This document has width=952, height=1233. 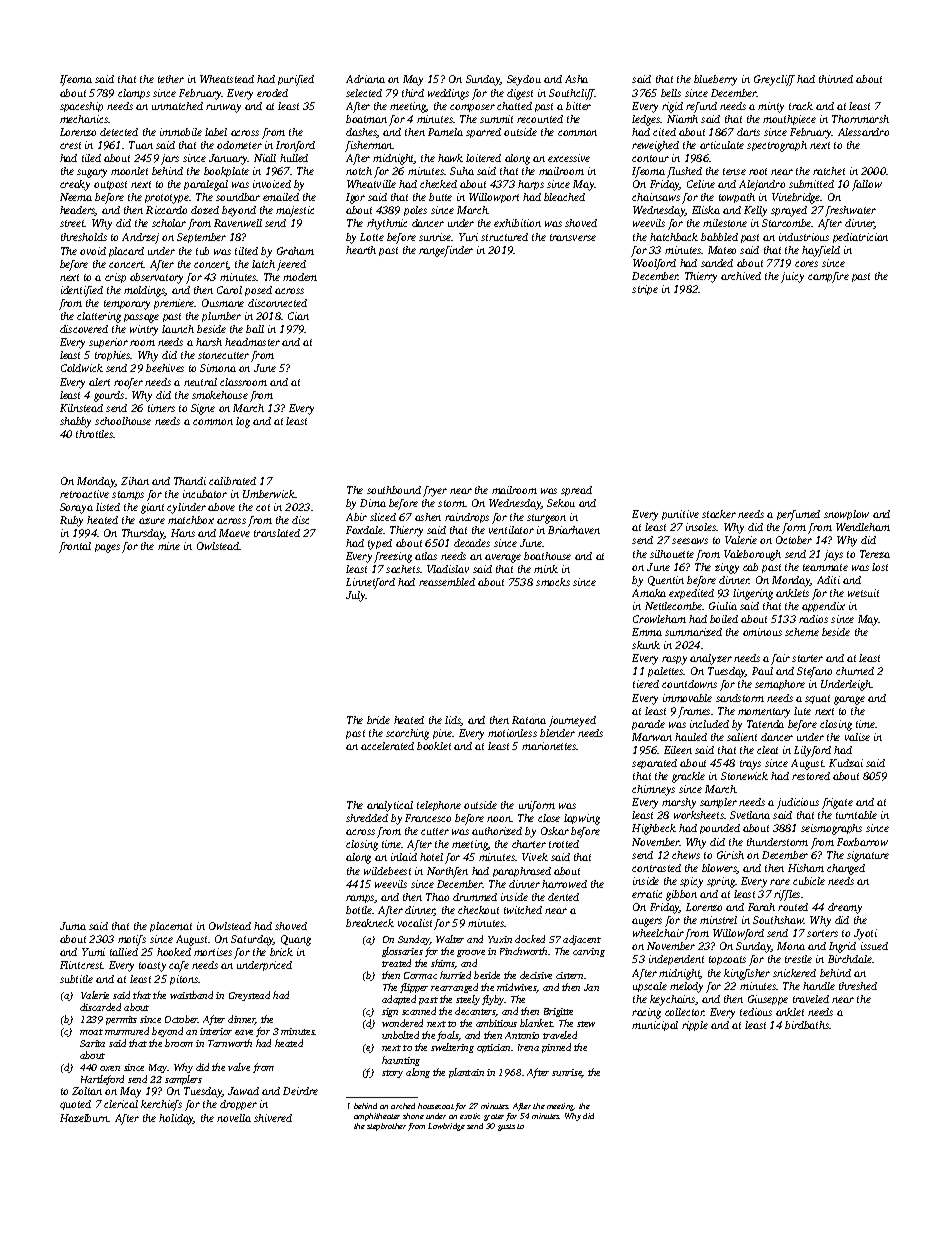 I want to click on thinned, so click(x=836, y=79).
